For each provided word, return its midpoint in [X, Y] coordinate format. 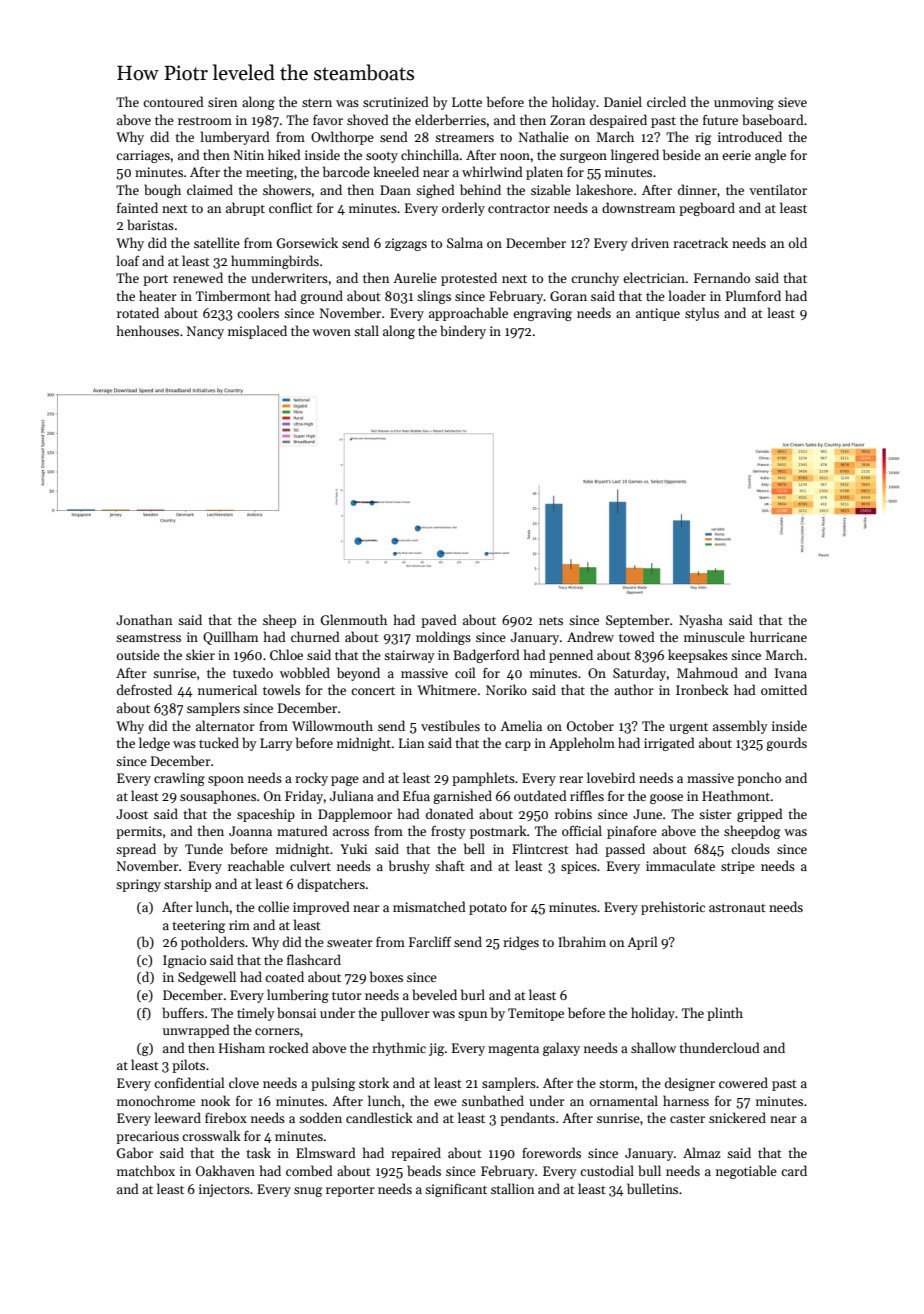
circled [666, 101]
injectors [224, 1190]
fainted [137, 207]
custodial [607, 1170]
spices [579, 867]
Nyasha [701, 621]
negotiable [746, 1172]
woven [331, 332]
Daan [395, 190]
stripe [738, 867]
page [345, 781]
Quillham [230, 638]
